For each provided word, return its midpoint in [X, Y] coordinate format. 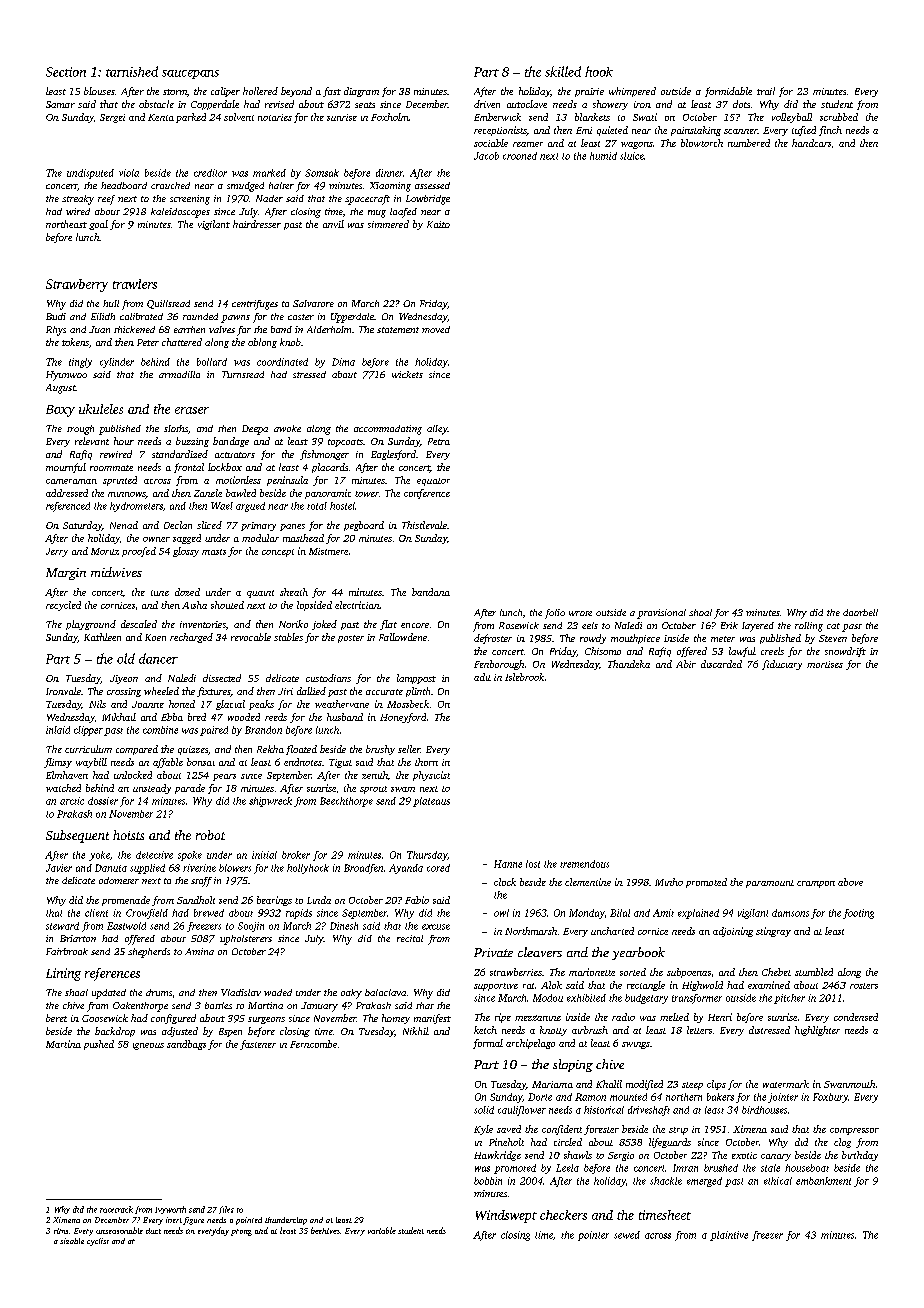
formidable [728, 92]
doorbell [860, 612]
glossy [186, 552]
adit [482, 677]
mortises [825, 664]
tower [367, 494]
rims [61, 1231]
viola [129, 173]
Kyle [483, 1130]
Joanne [148, 704]
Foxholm [390, 117]
